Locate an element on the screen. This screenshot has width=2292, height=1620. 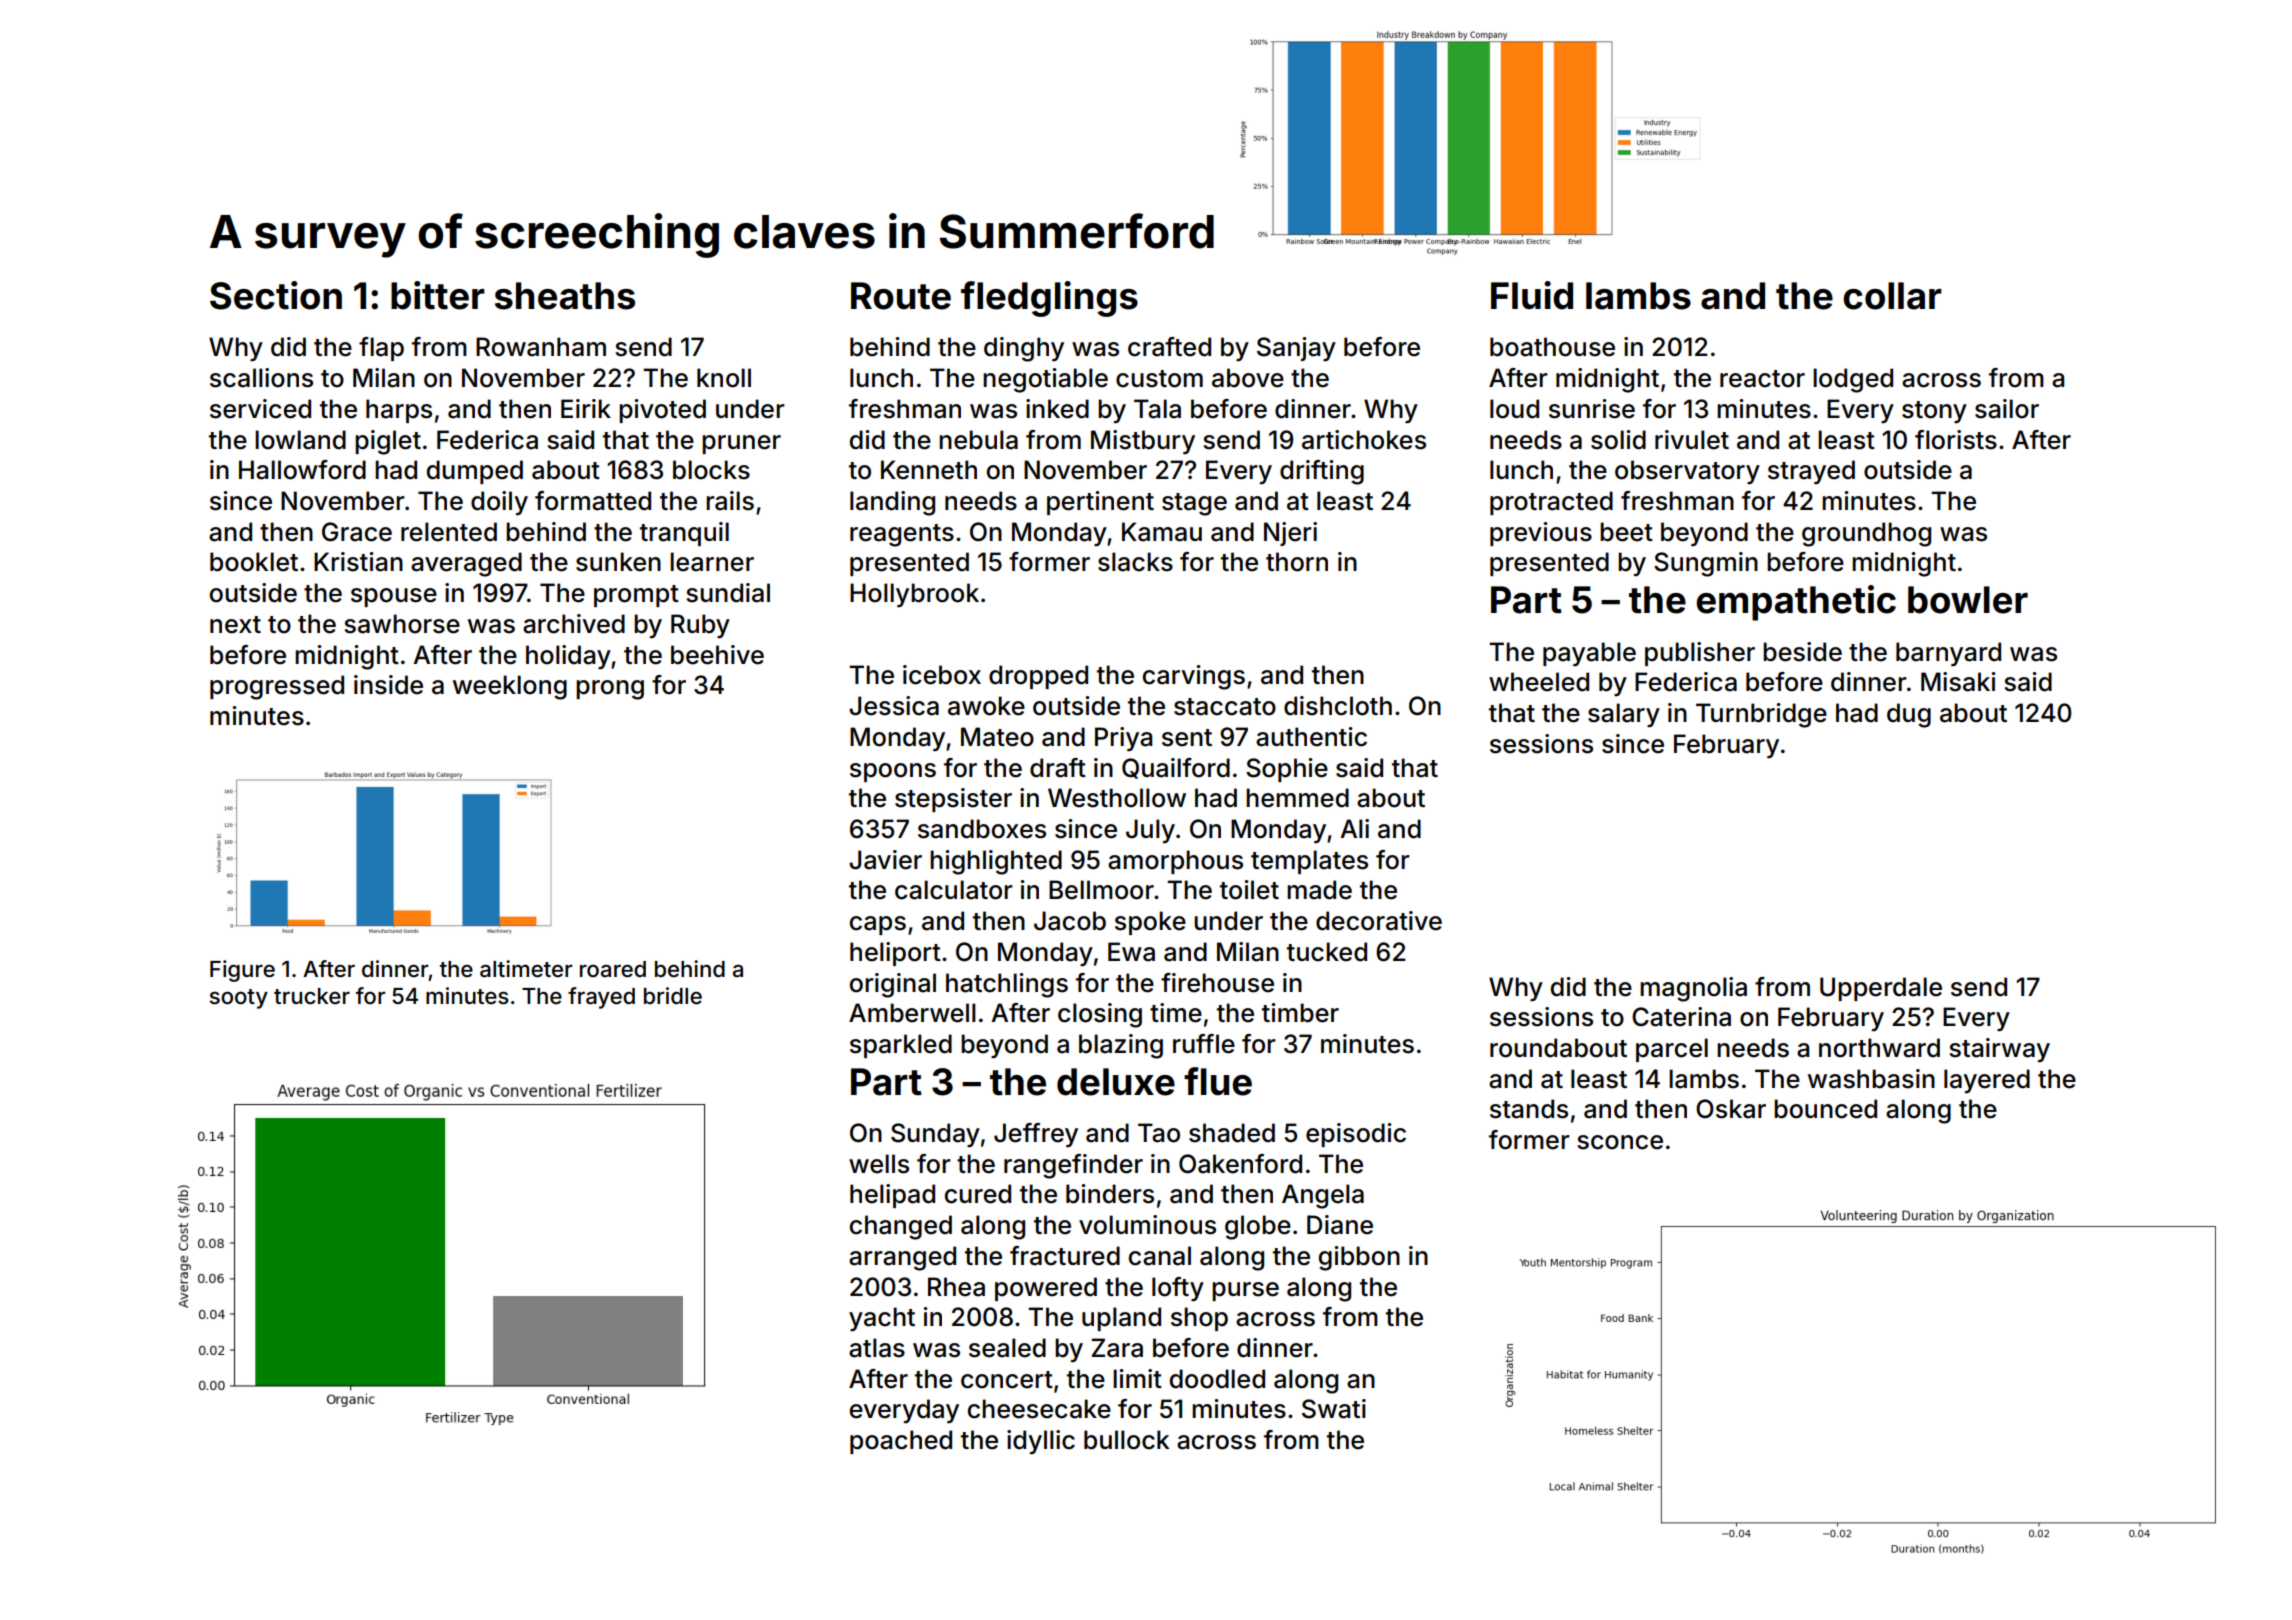
poached is located at coordinates (901, 1442).
